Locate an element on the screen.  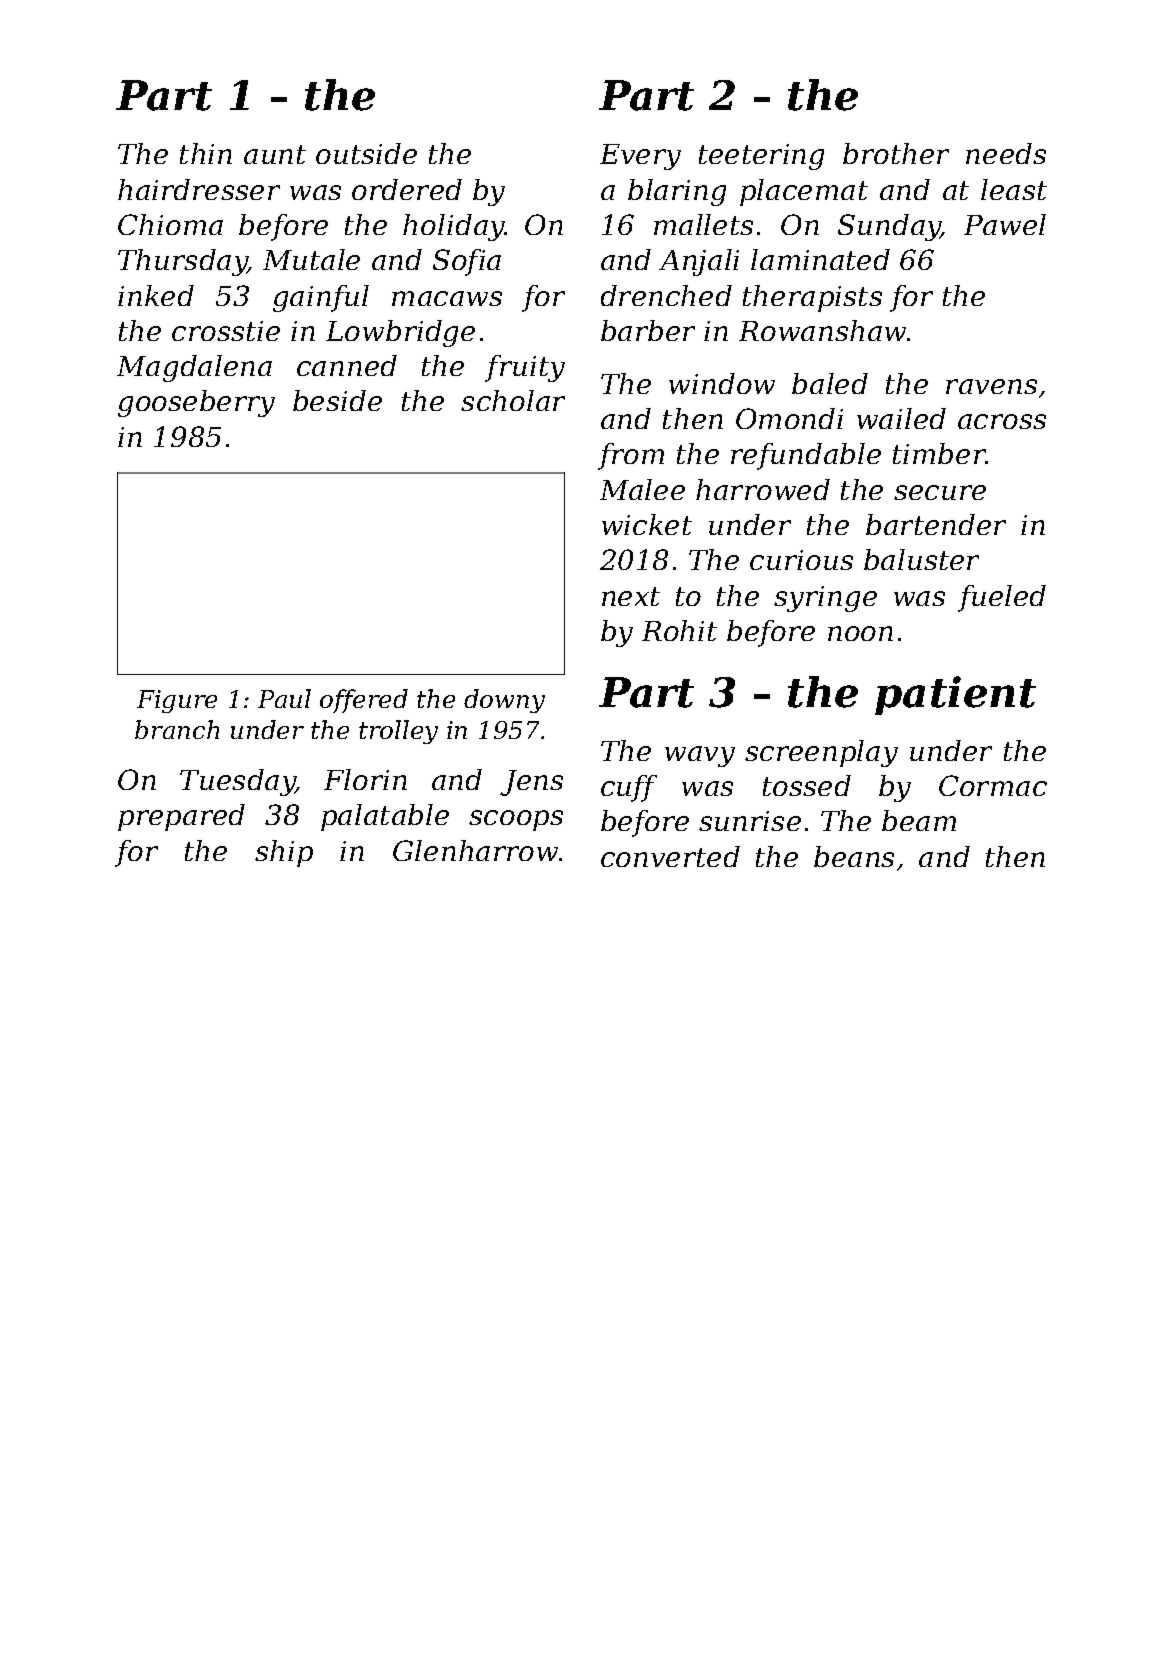
next is located at coordinates (631, 596).
